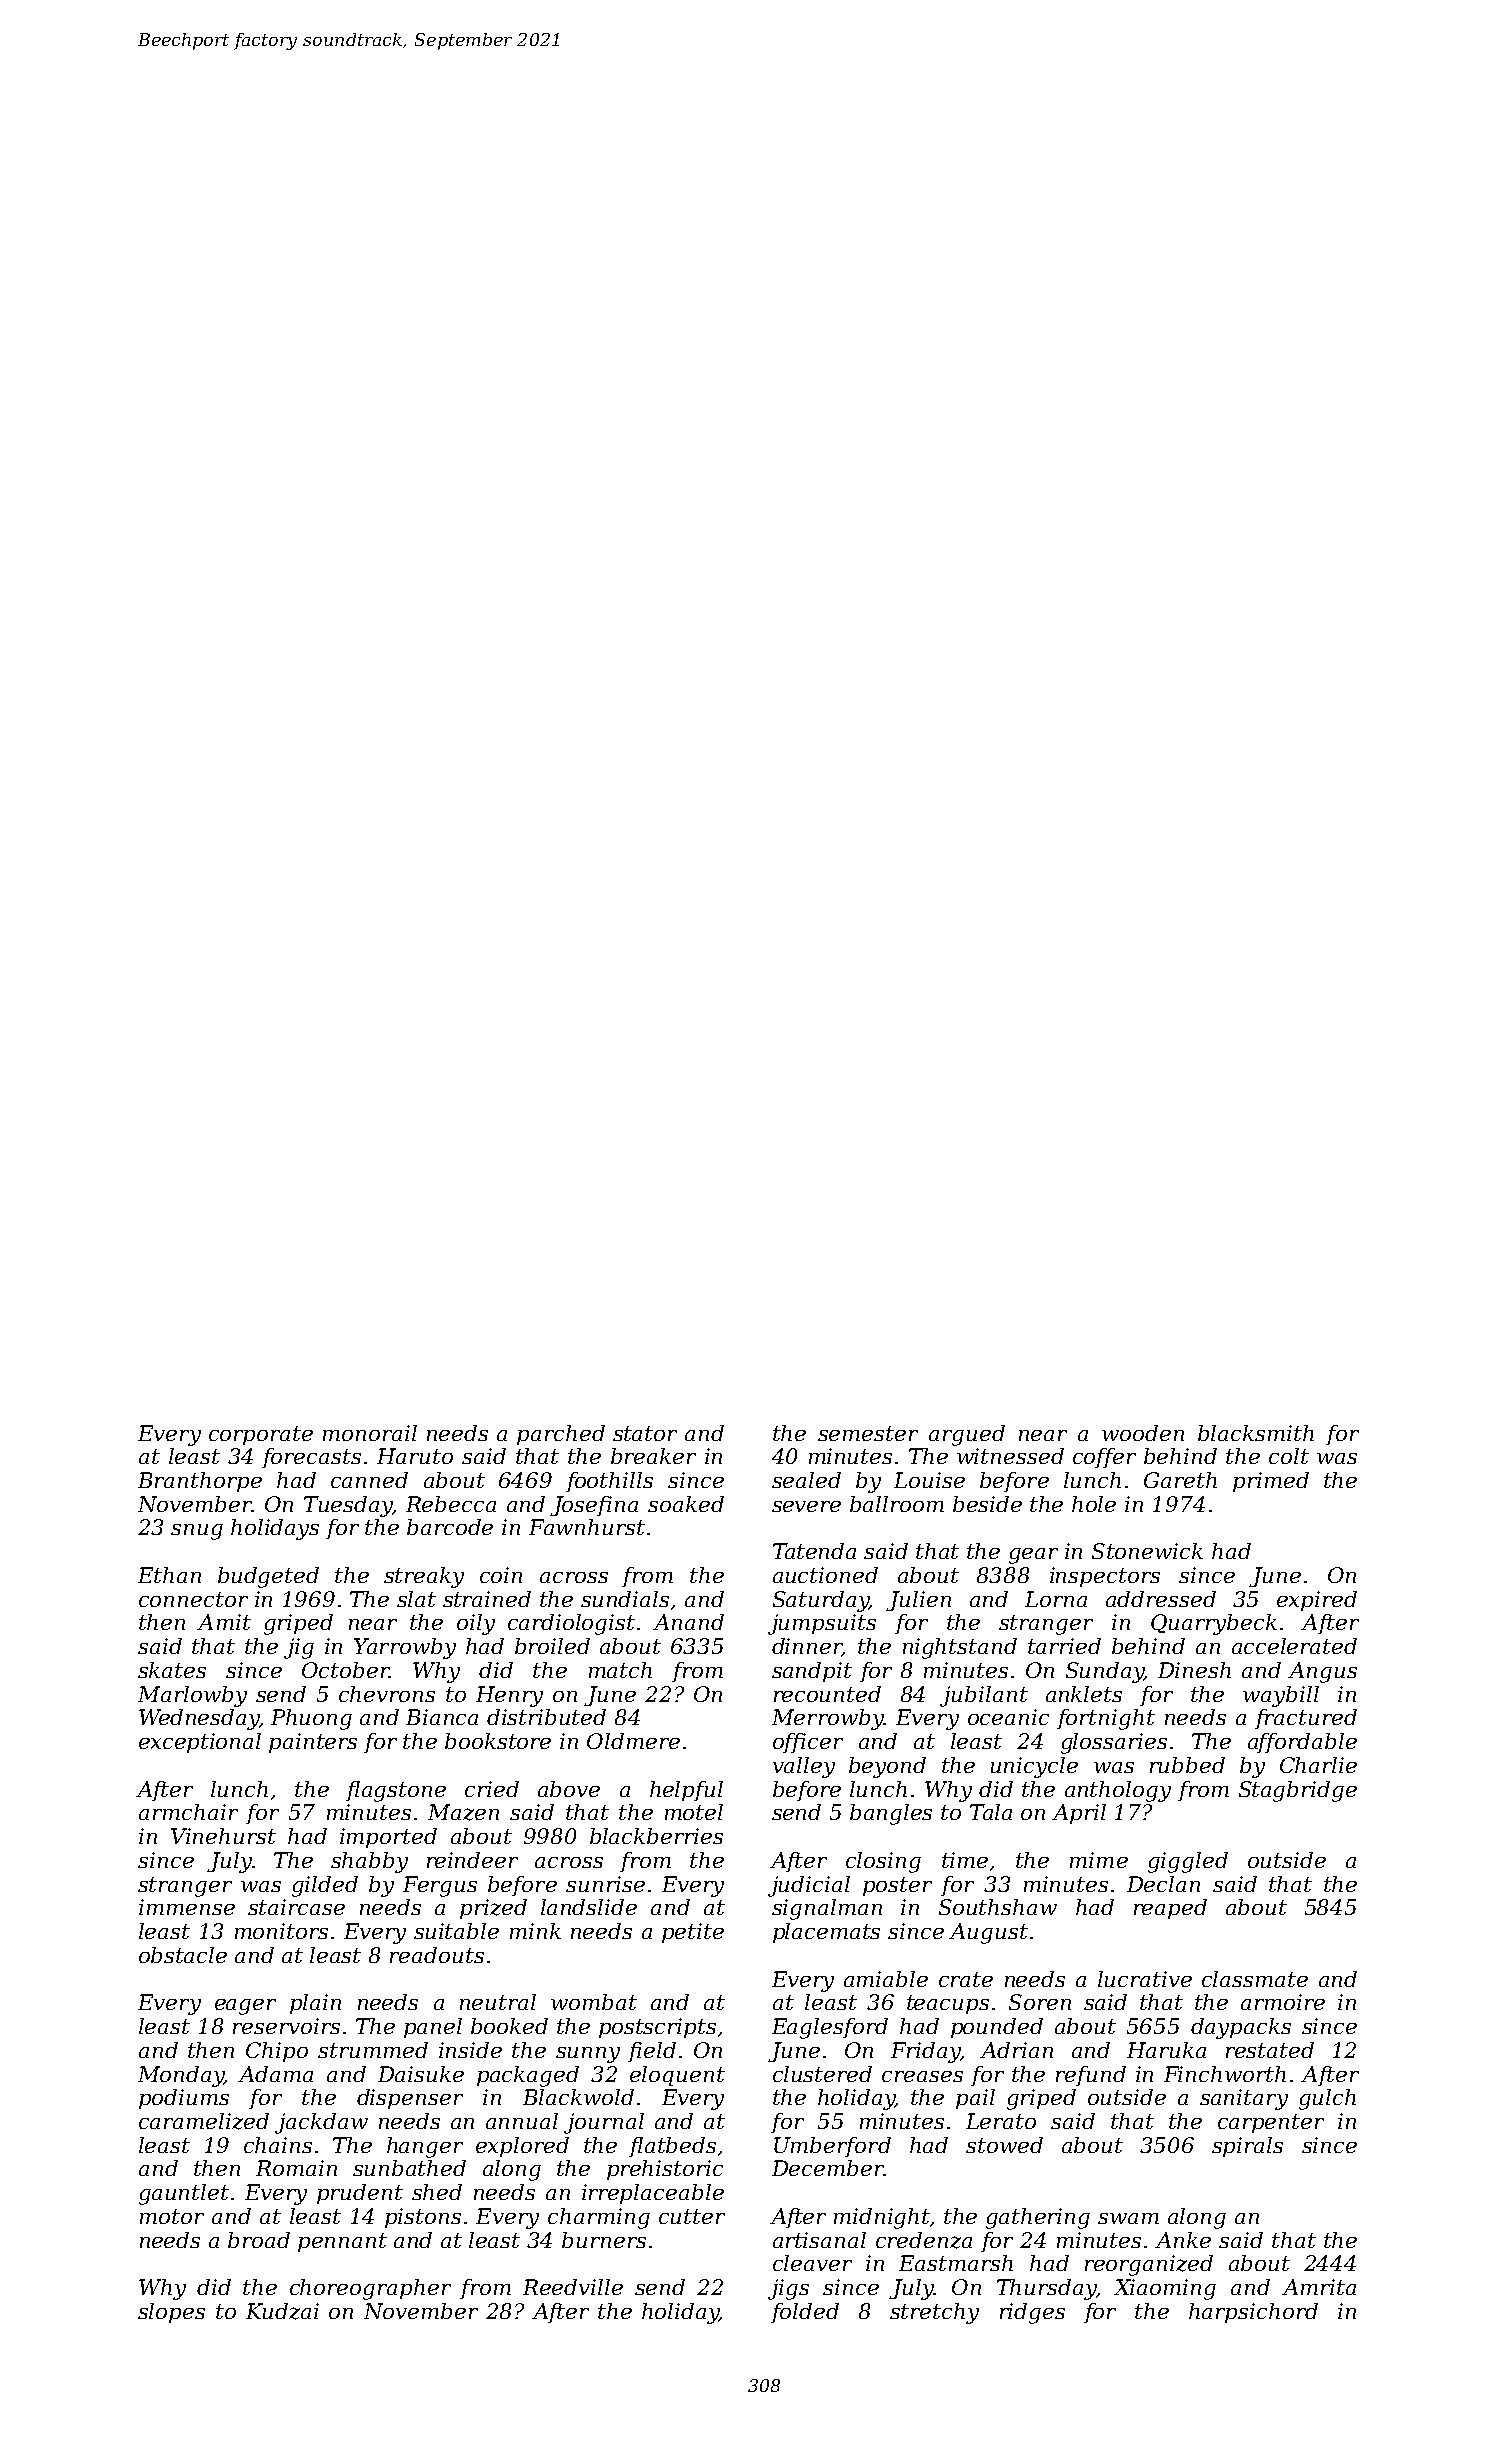 The image size is (1496, 2464). What do you see at coordinates (370, 1433) in the screenshot?
I see `monorail` at bounding box center [370, 1433].
